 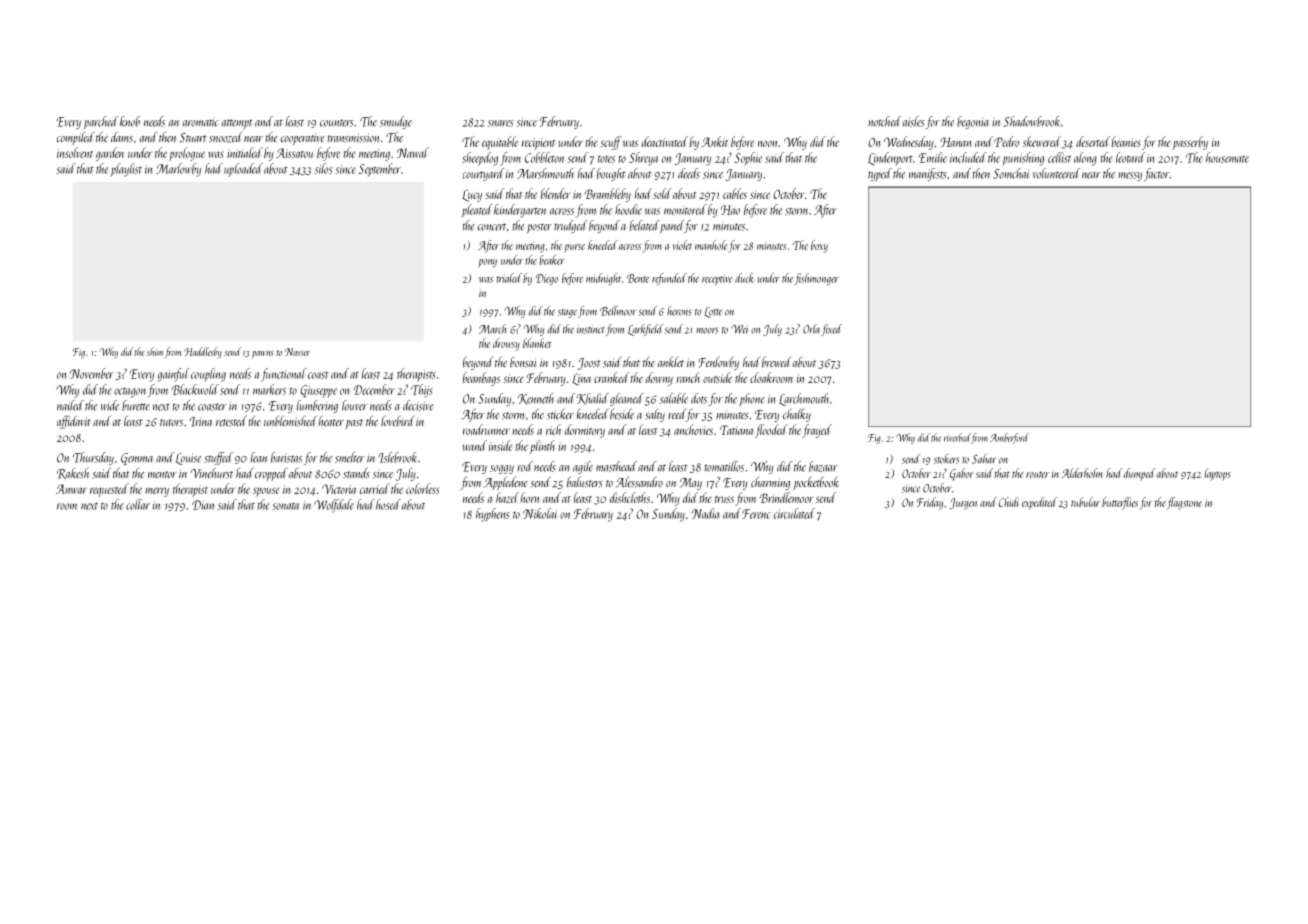 I want to click on factor, so click(x=1156, y=174).
